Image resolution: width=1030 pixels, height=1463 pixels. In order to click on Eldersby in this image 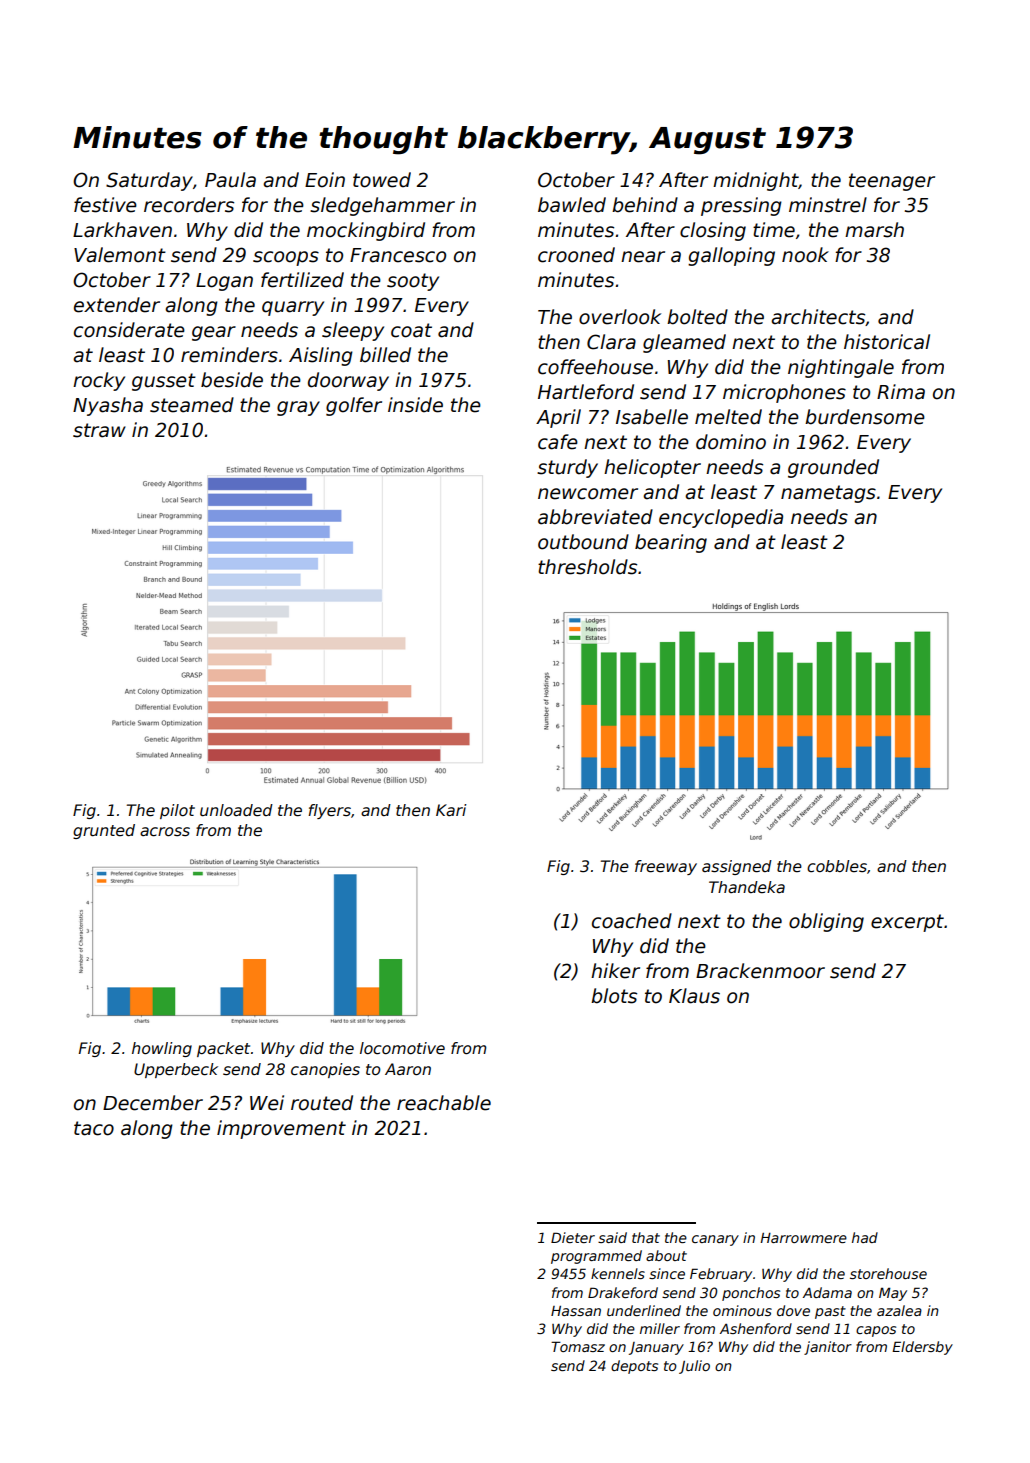, I will do `click(922, 1348)`.
